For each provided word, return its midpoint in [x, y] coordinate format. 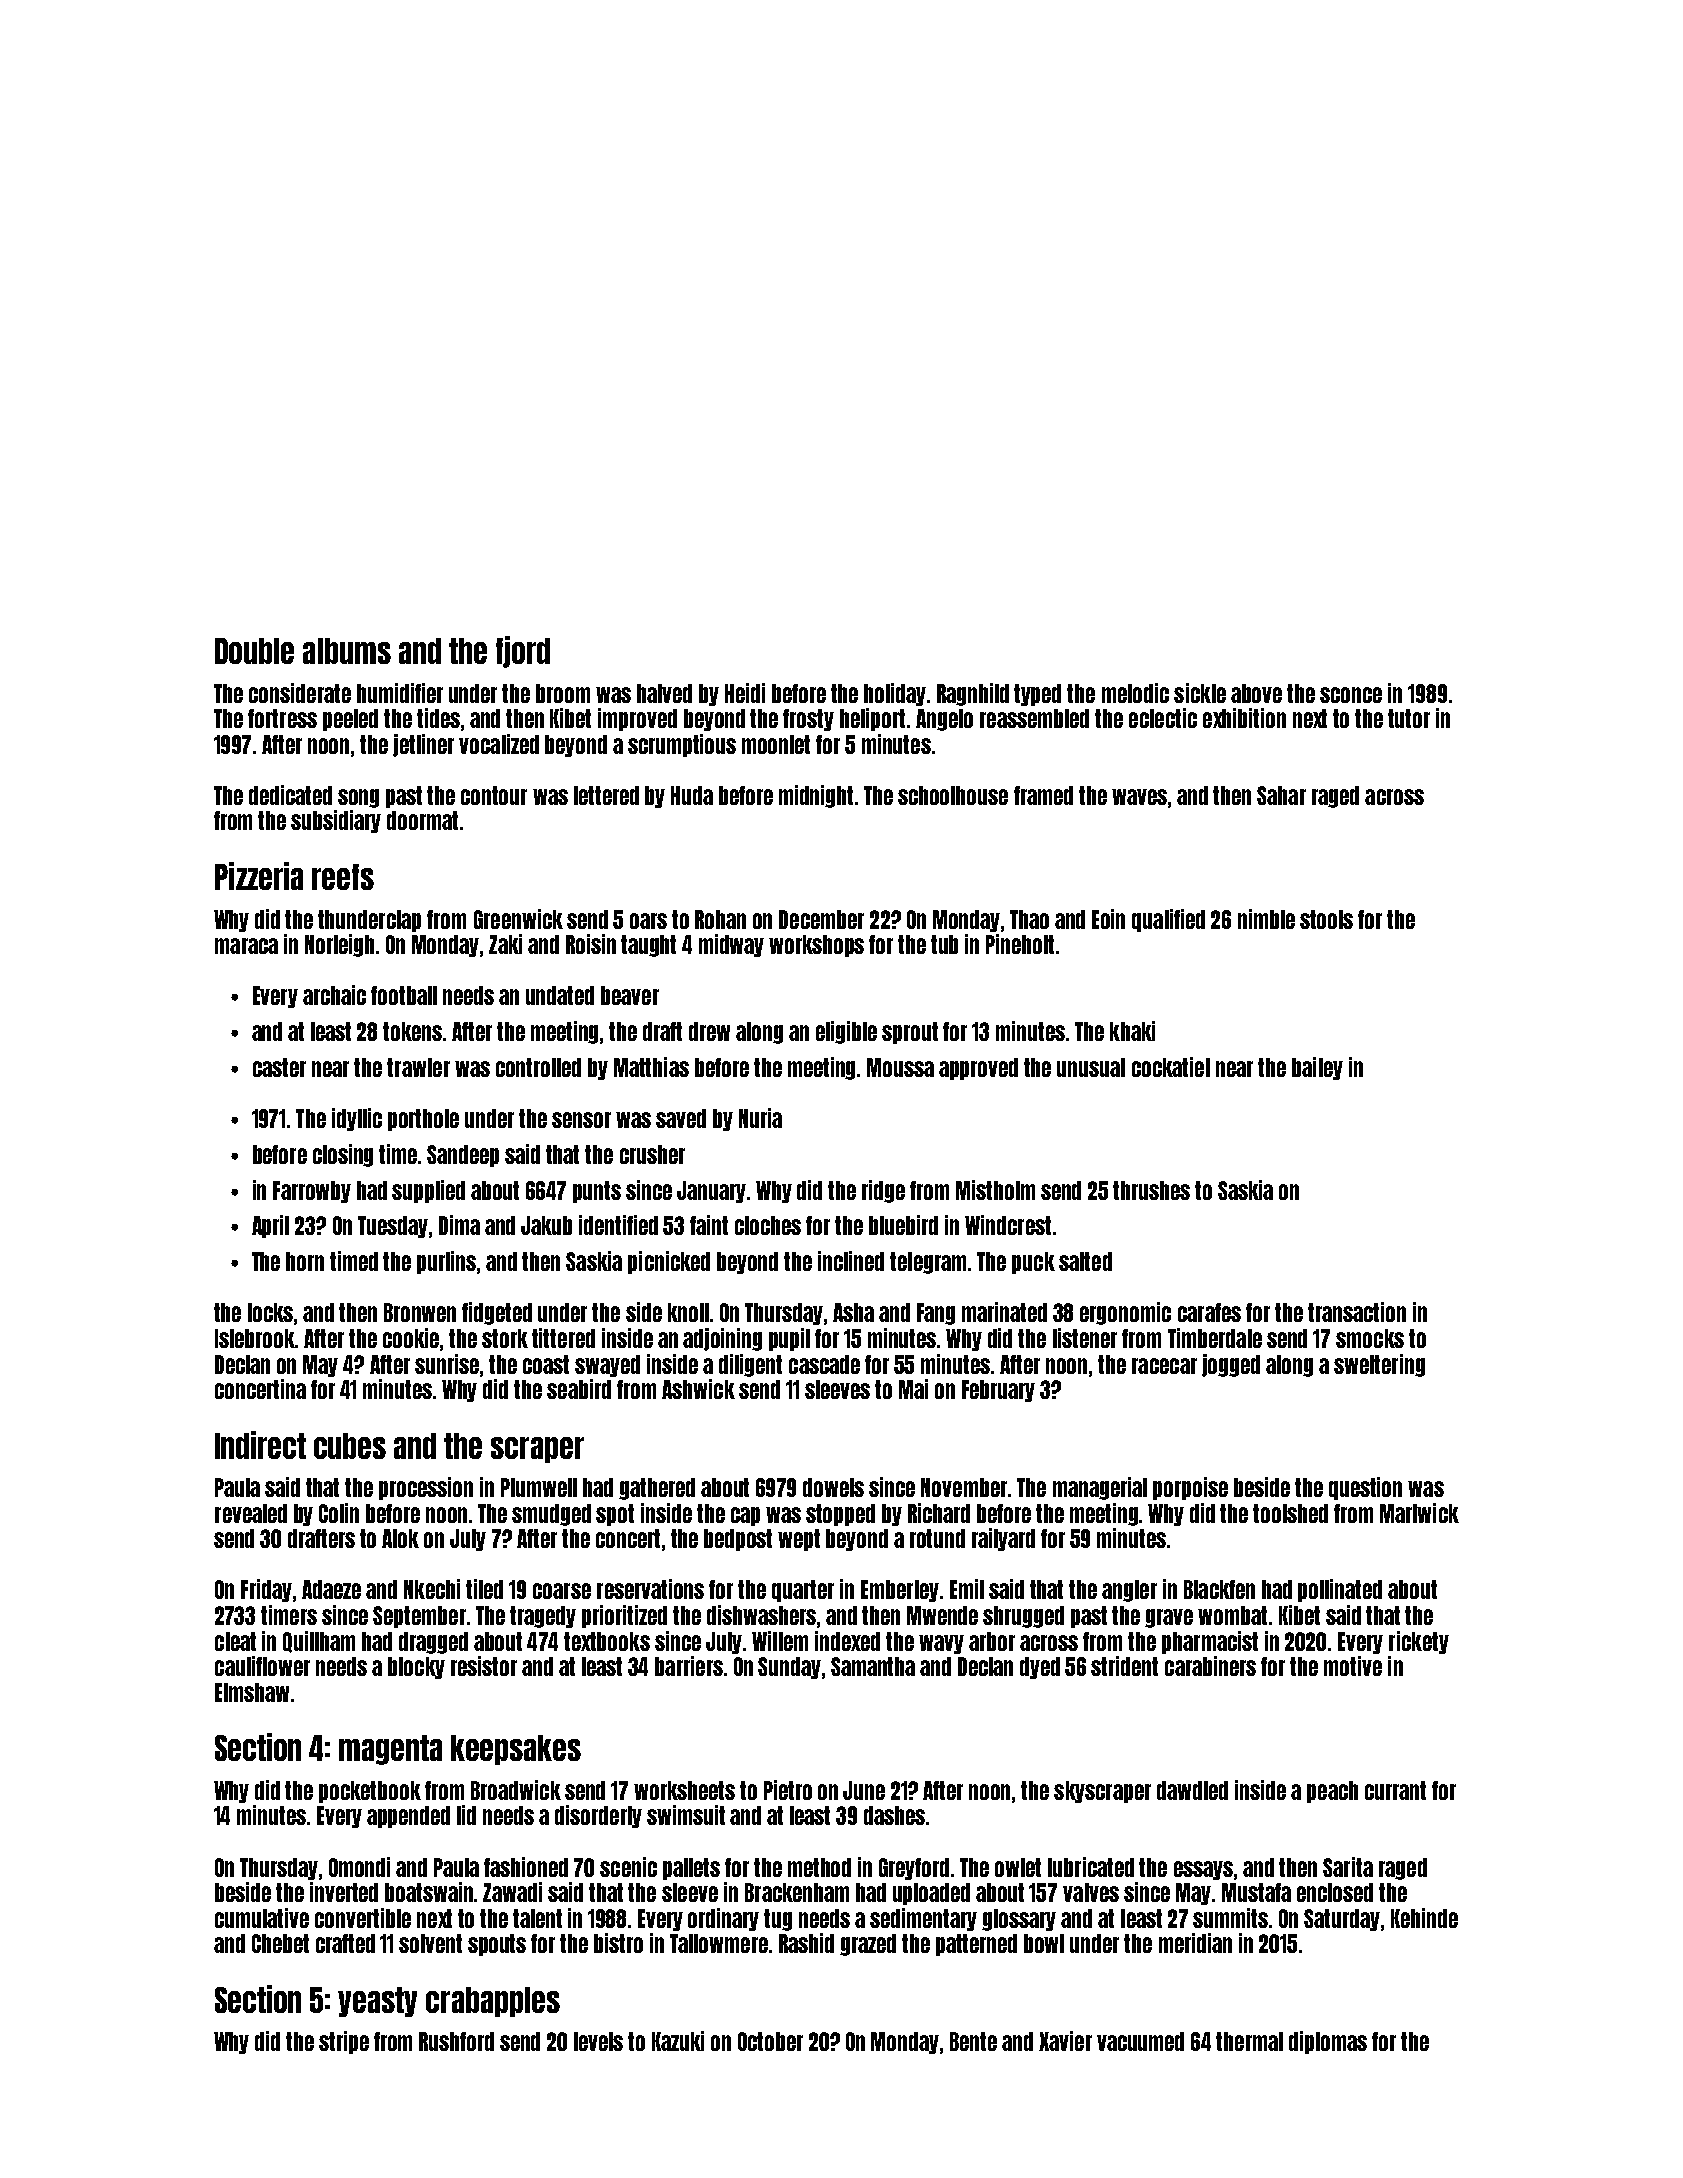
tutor [1409, 718]
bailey [1317, 1068]
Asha [853, 1312]
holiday [895, 694]
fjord [523, 652]
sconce [1351, 695]
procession [426, 1488]
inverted [344, 1892]
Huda [692, 795]
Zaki [505, 944]
